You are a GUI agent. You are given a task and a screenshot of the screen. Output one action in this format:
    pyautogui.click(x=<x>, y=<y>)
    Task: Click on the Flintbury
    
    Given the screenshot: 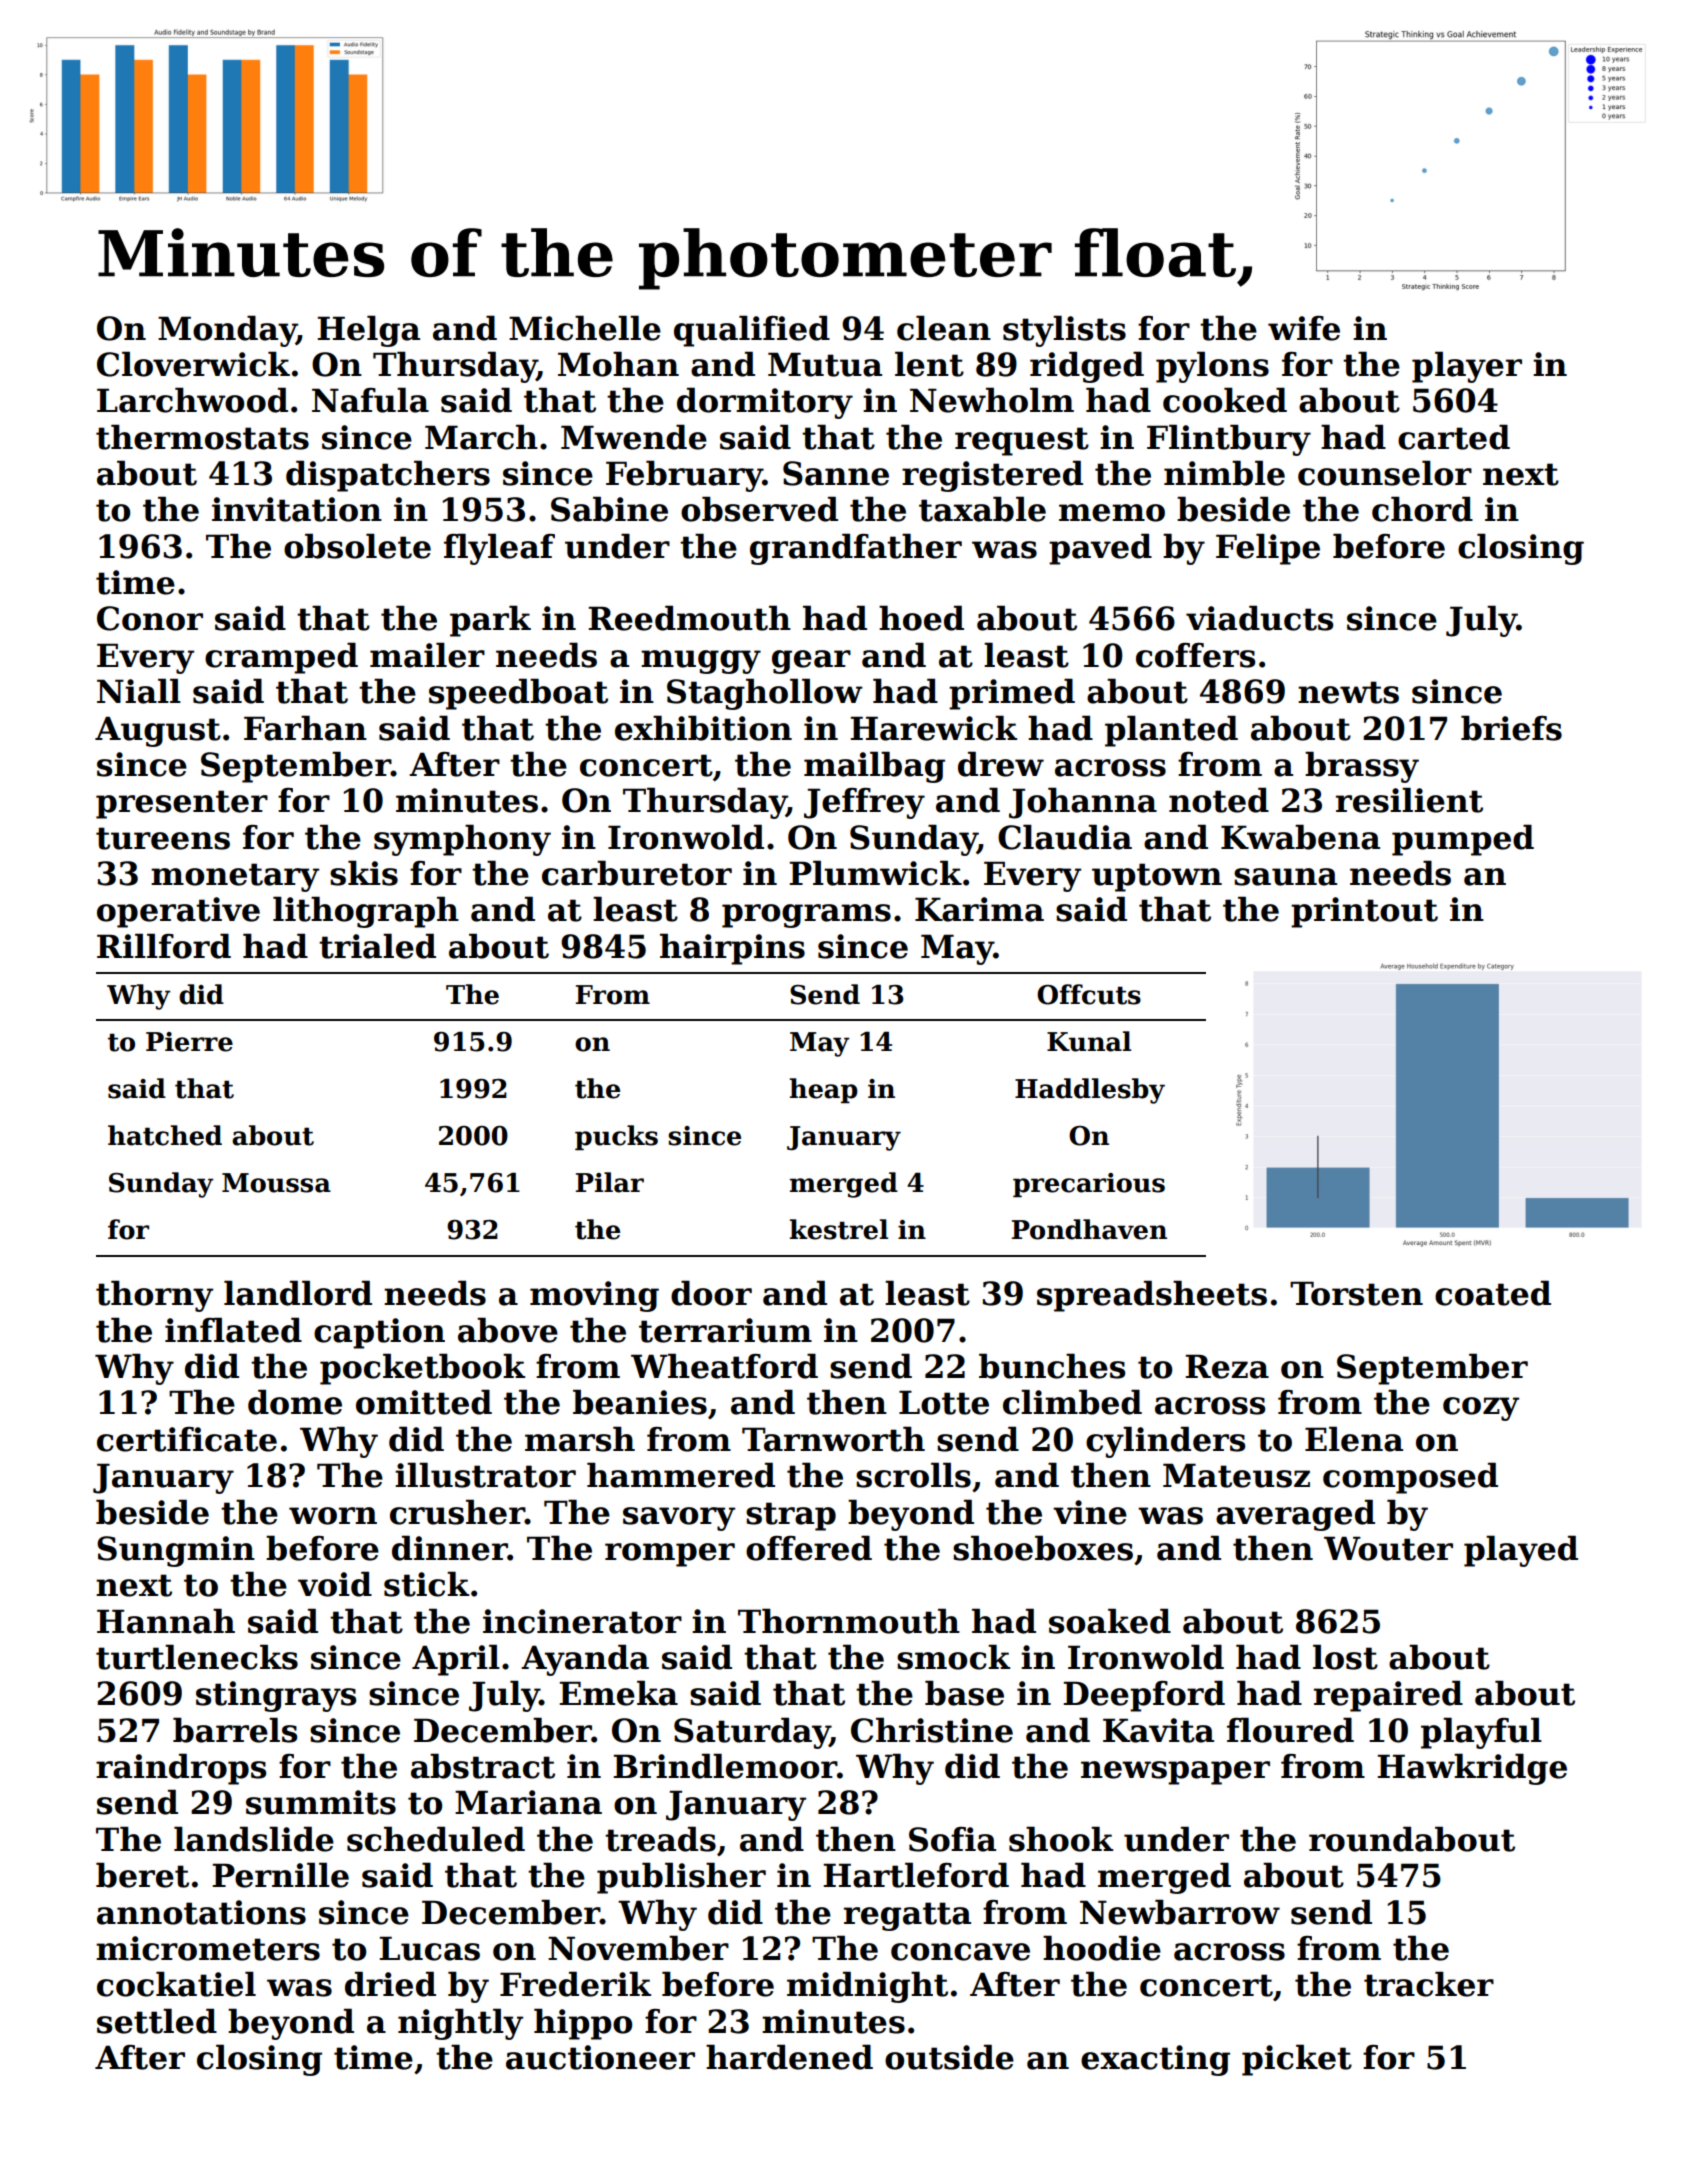 What is the action you would take?
    pyautogui.click(x=1229, y=440)
